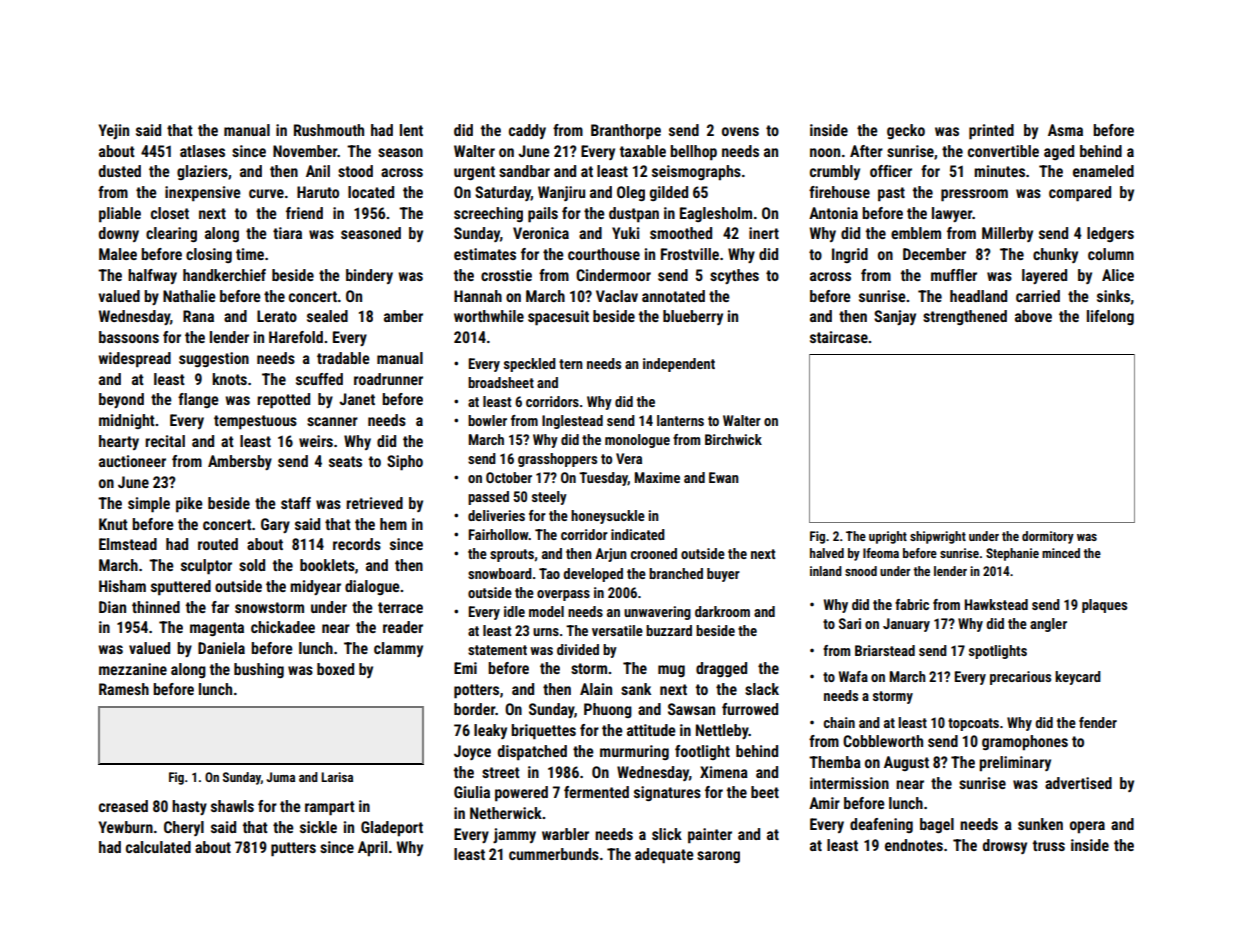 The width and height of the screenshot is (1233, 952). What do you see at coordinates (626, 132) in the screenshot?
I see `Branthorpe` at bounding box center [626, 132].
